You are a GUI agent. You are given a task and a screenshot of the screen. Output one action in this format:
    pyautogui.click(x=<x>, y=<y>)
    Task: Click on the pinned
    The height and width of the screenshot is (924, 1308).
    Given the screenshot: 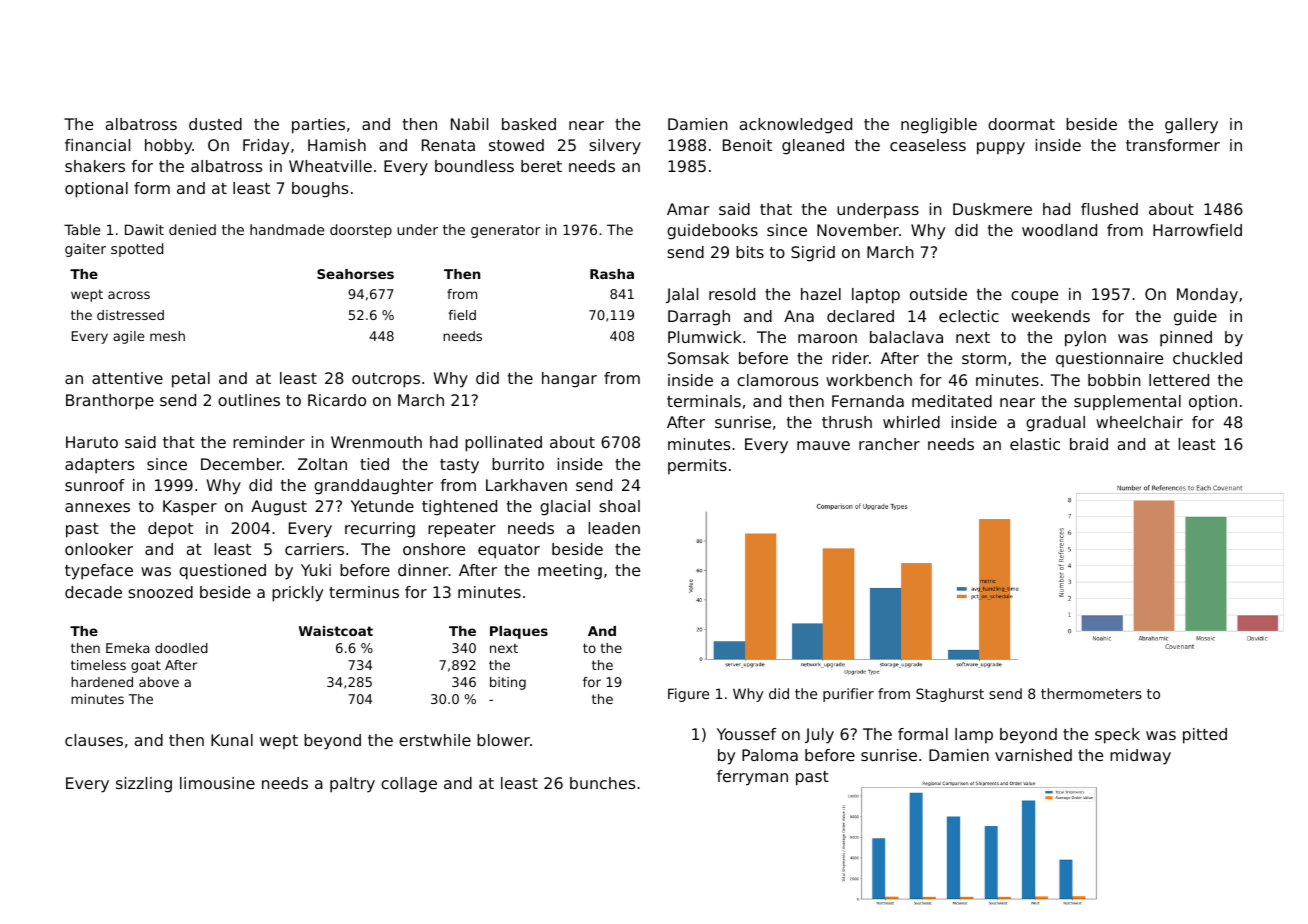 What is the action you would take?
    pyautogui.click(x=1186, y=339)
